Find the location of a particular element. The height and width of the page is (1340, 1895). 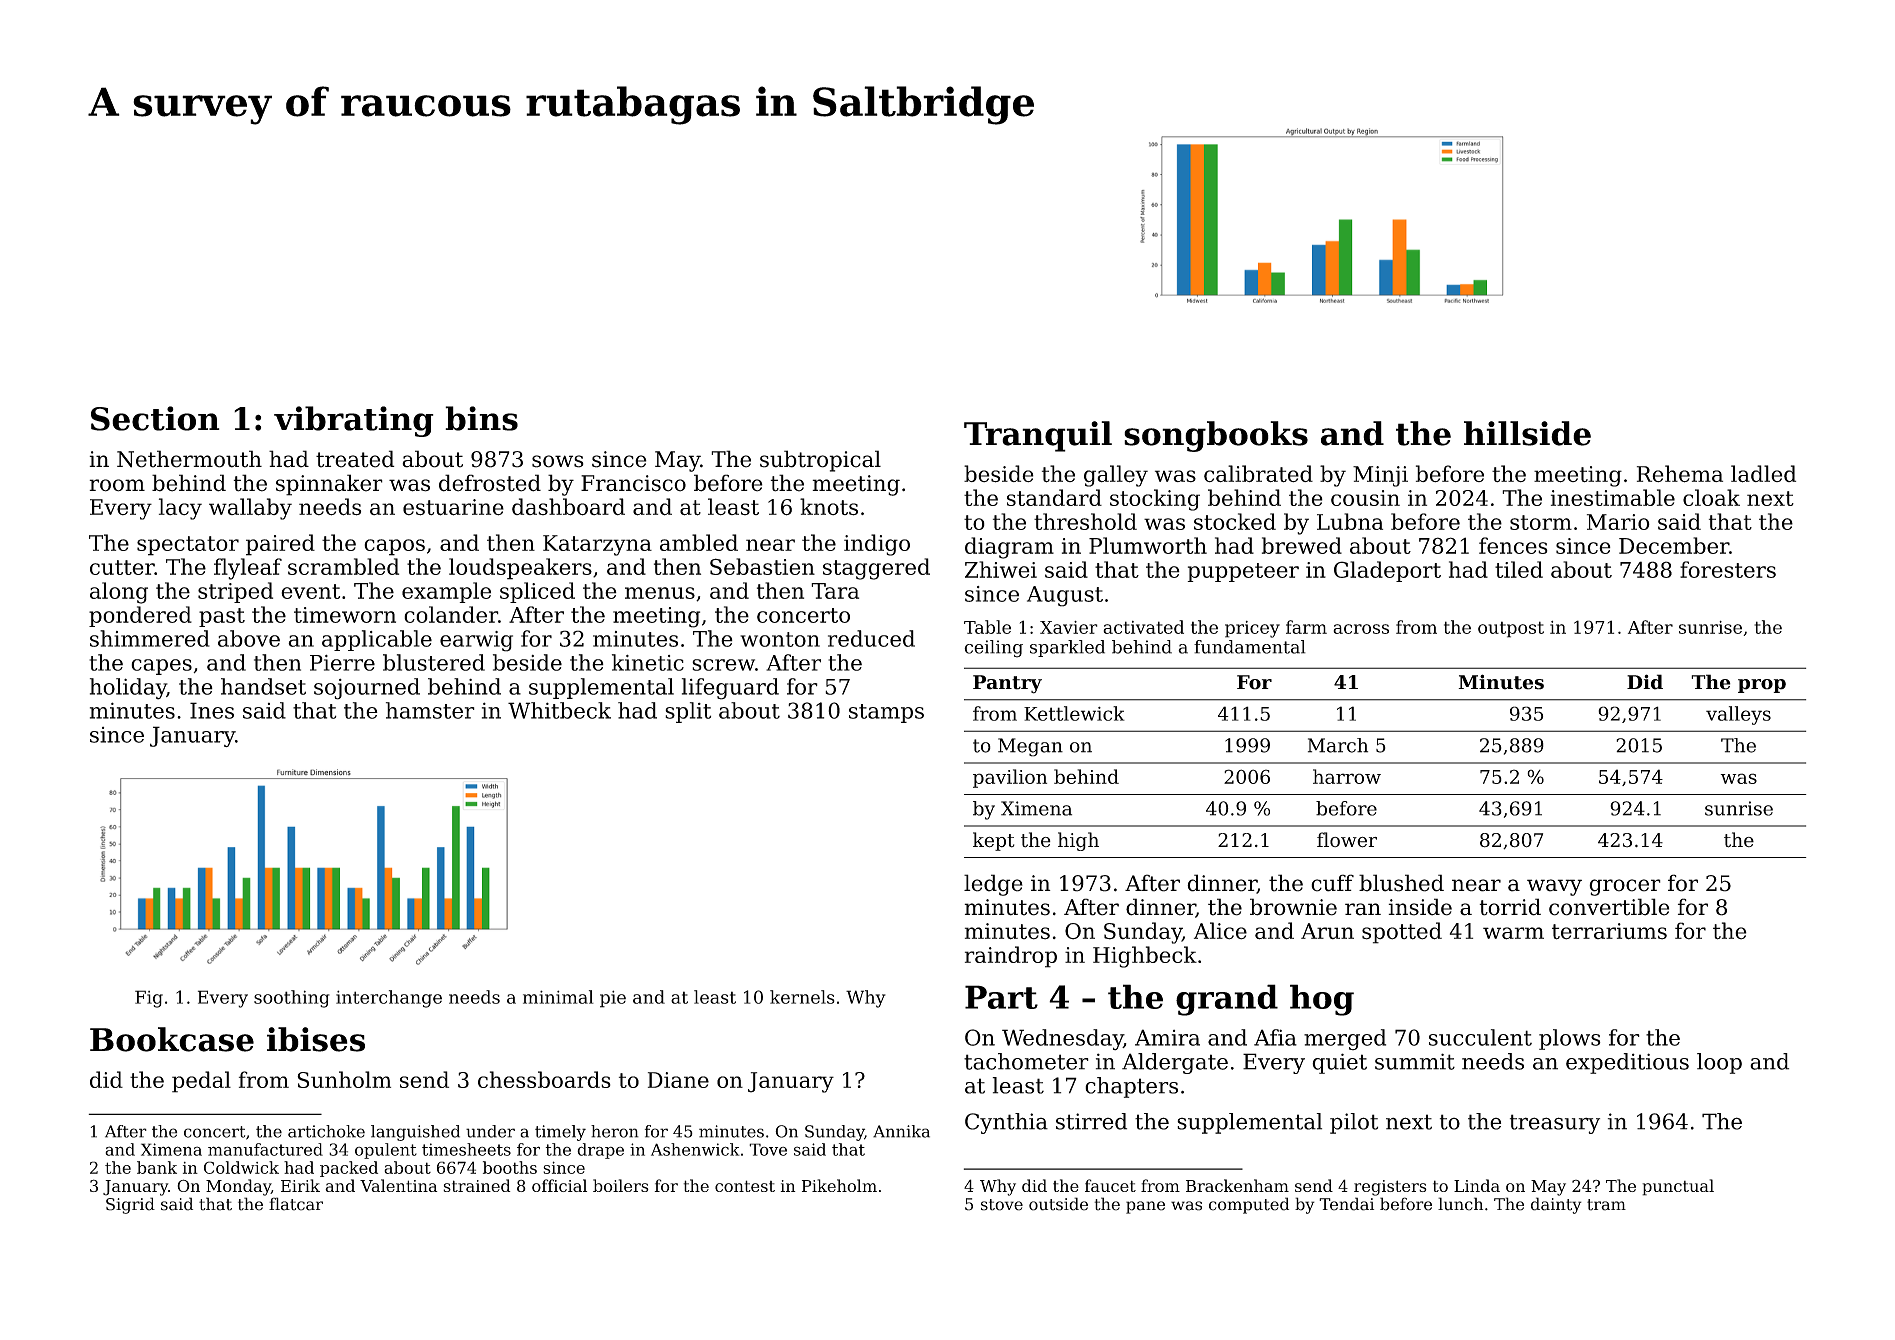

outpost is located at coordinates (1511, 629).
